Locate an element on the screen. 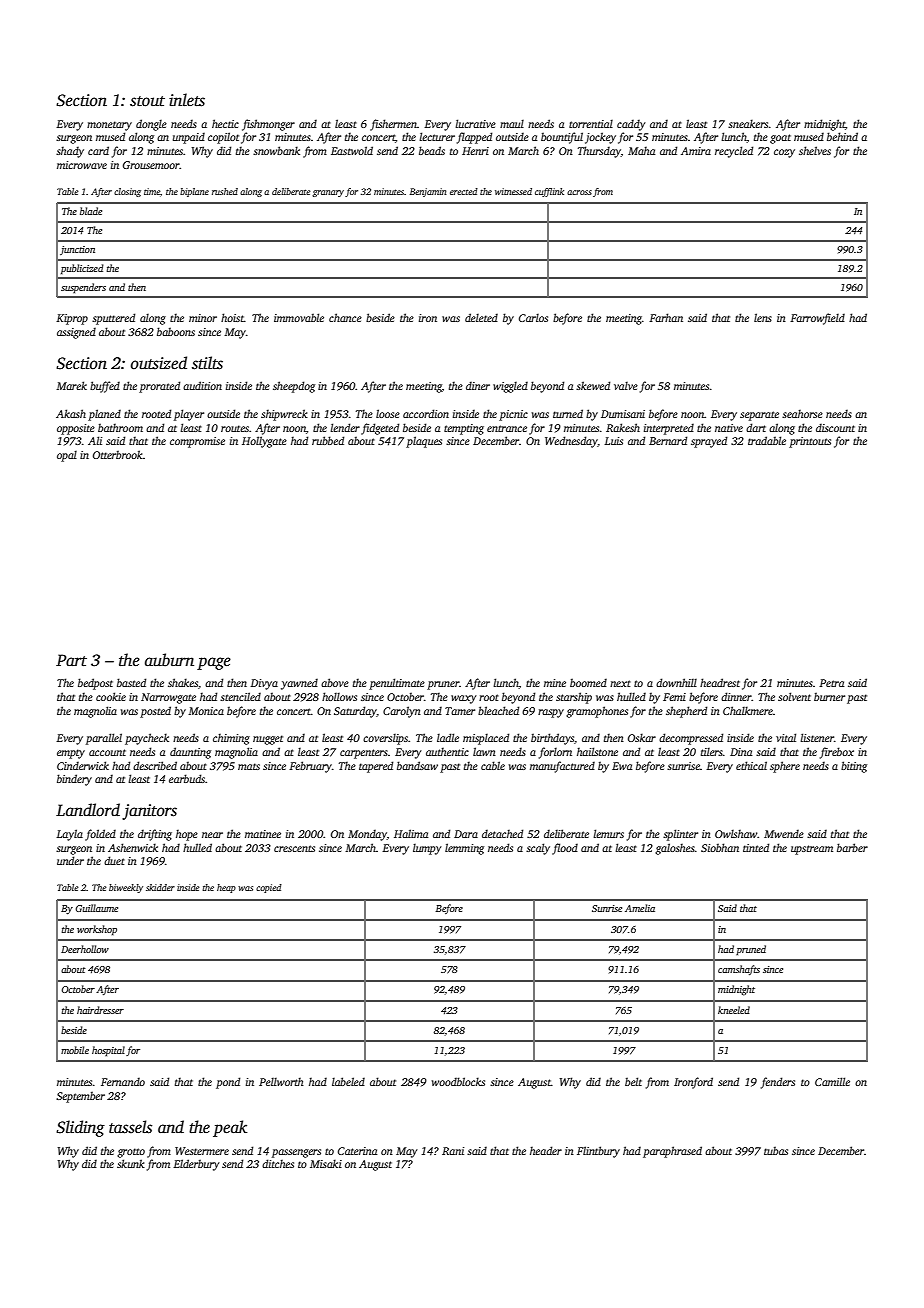 This screenshot has width=924, height=1308. discount is located at coordinates (835, 427).
